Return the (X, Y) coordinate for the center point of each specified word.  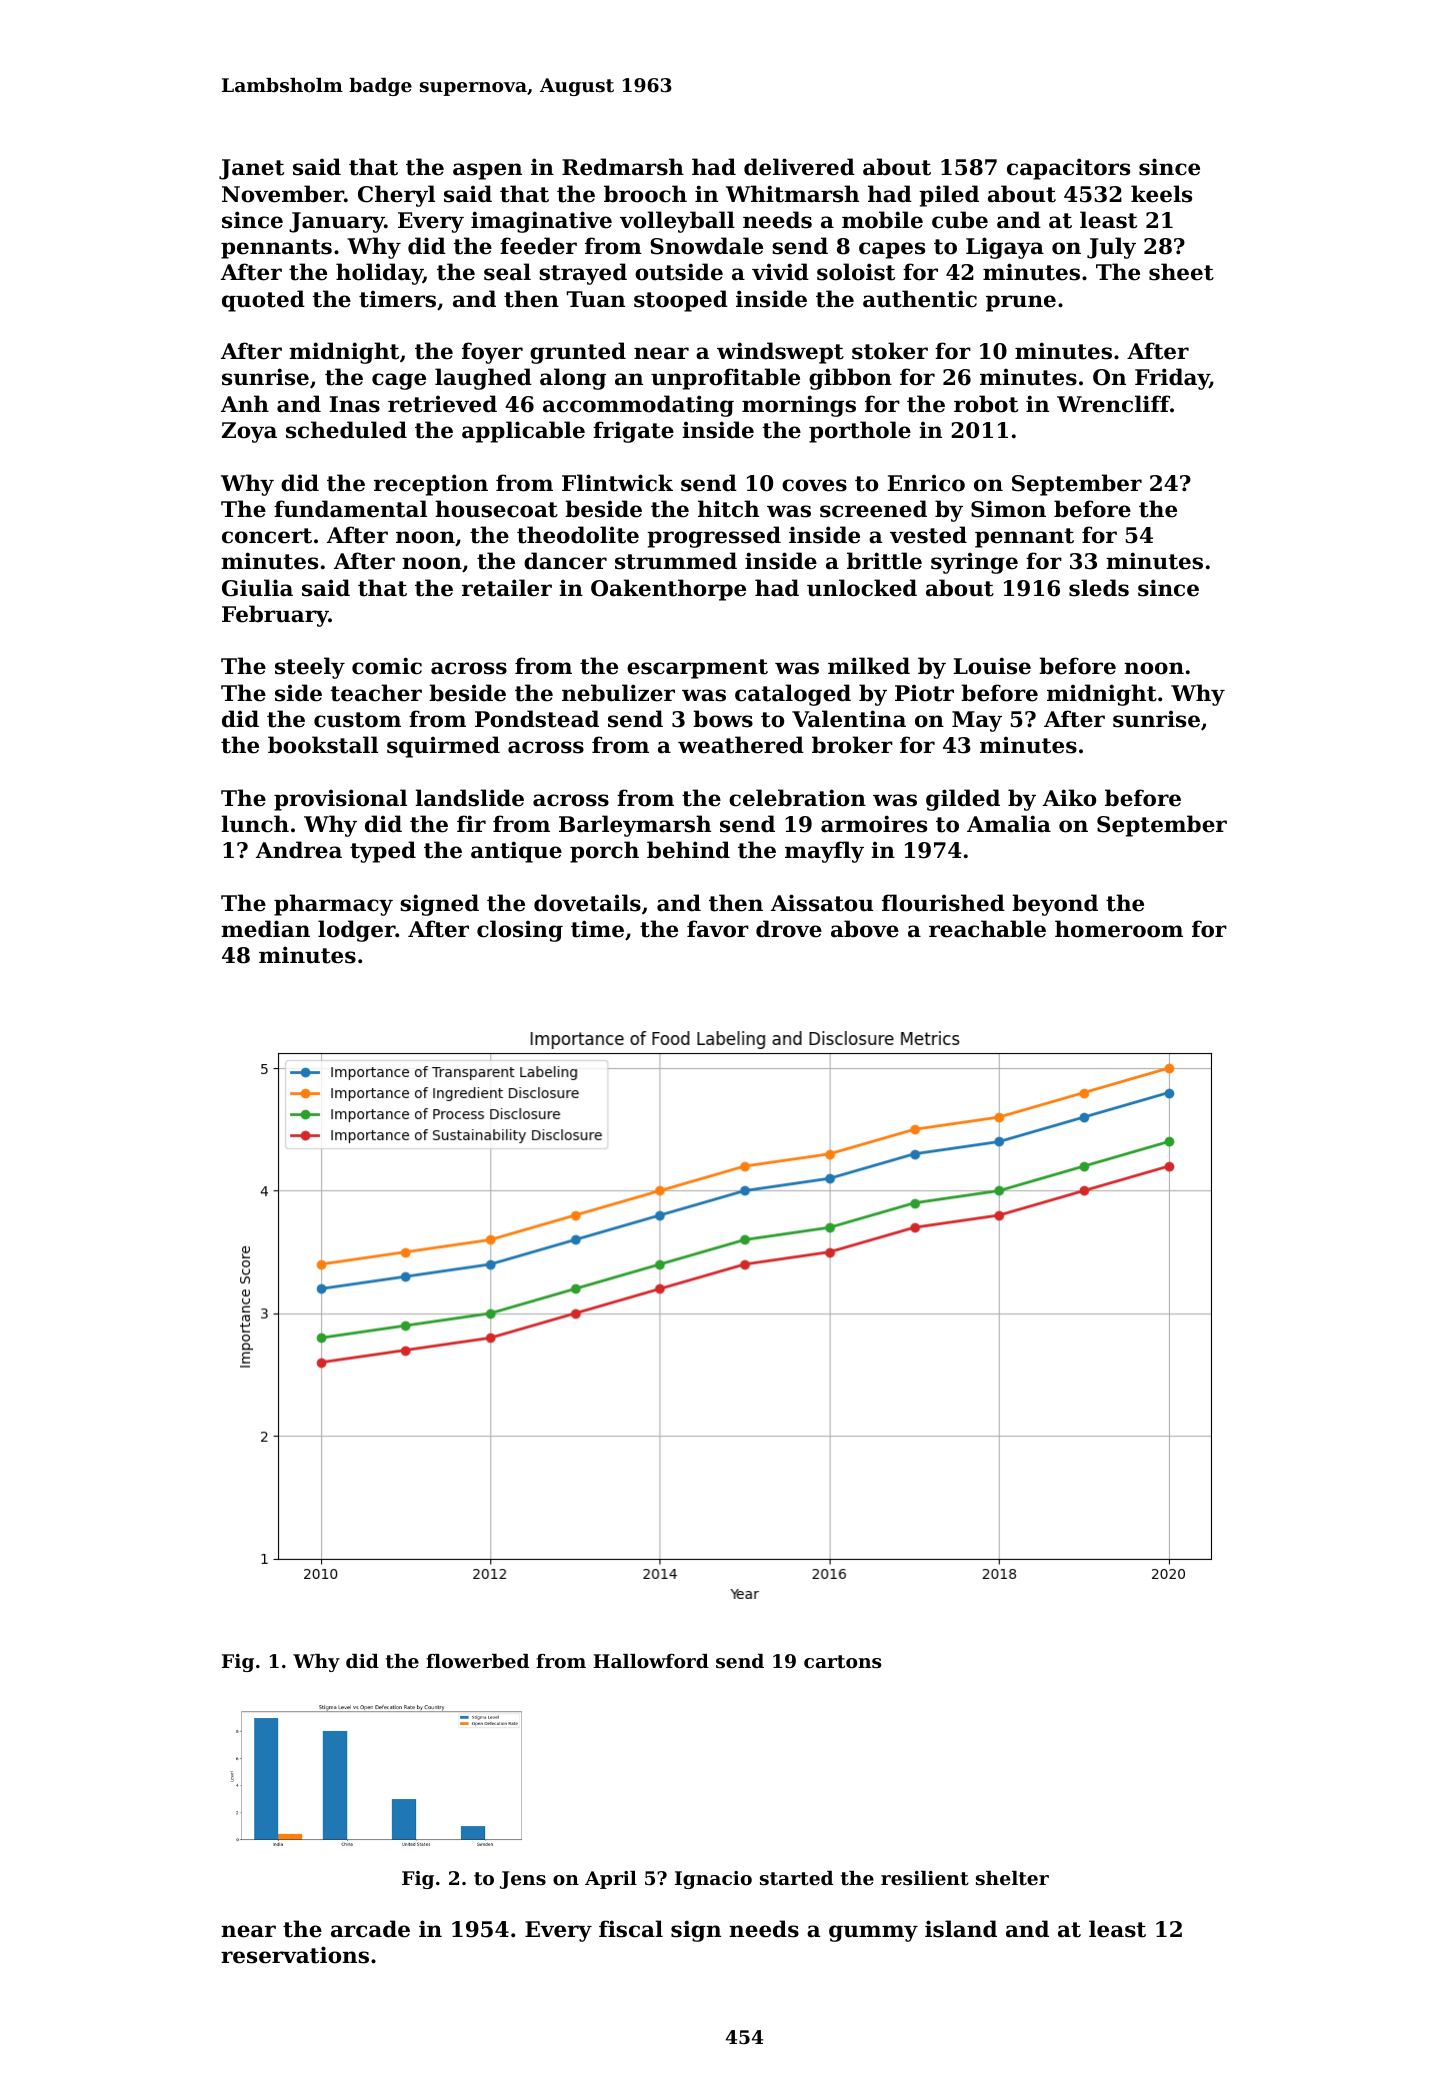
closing (520, 931)
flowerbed (477, 1661)
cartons (842, 1662)
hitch (728, 509)
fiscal (631, 1929)
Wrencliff (1113, 404)
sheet (1181, 272)
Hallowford (651, 1661)
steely (310, 668)
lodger (357, 931)
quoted (263, 301)
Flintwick (617, 483)
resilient (925, 1878)
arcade (370, 1929)
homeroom (1119, 929)
